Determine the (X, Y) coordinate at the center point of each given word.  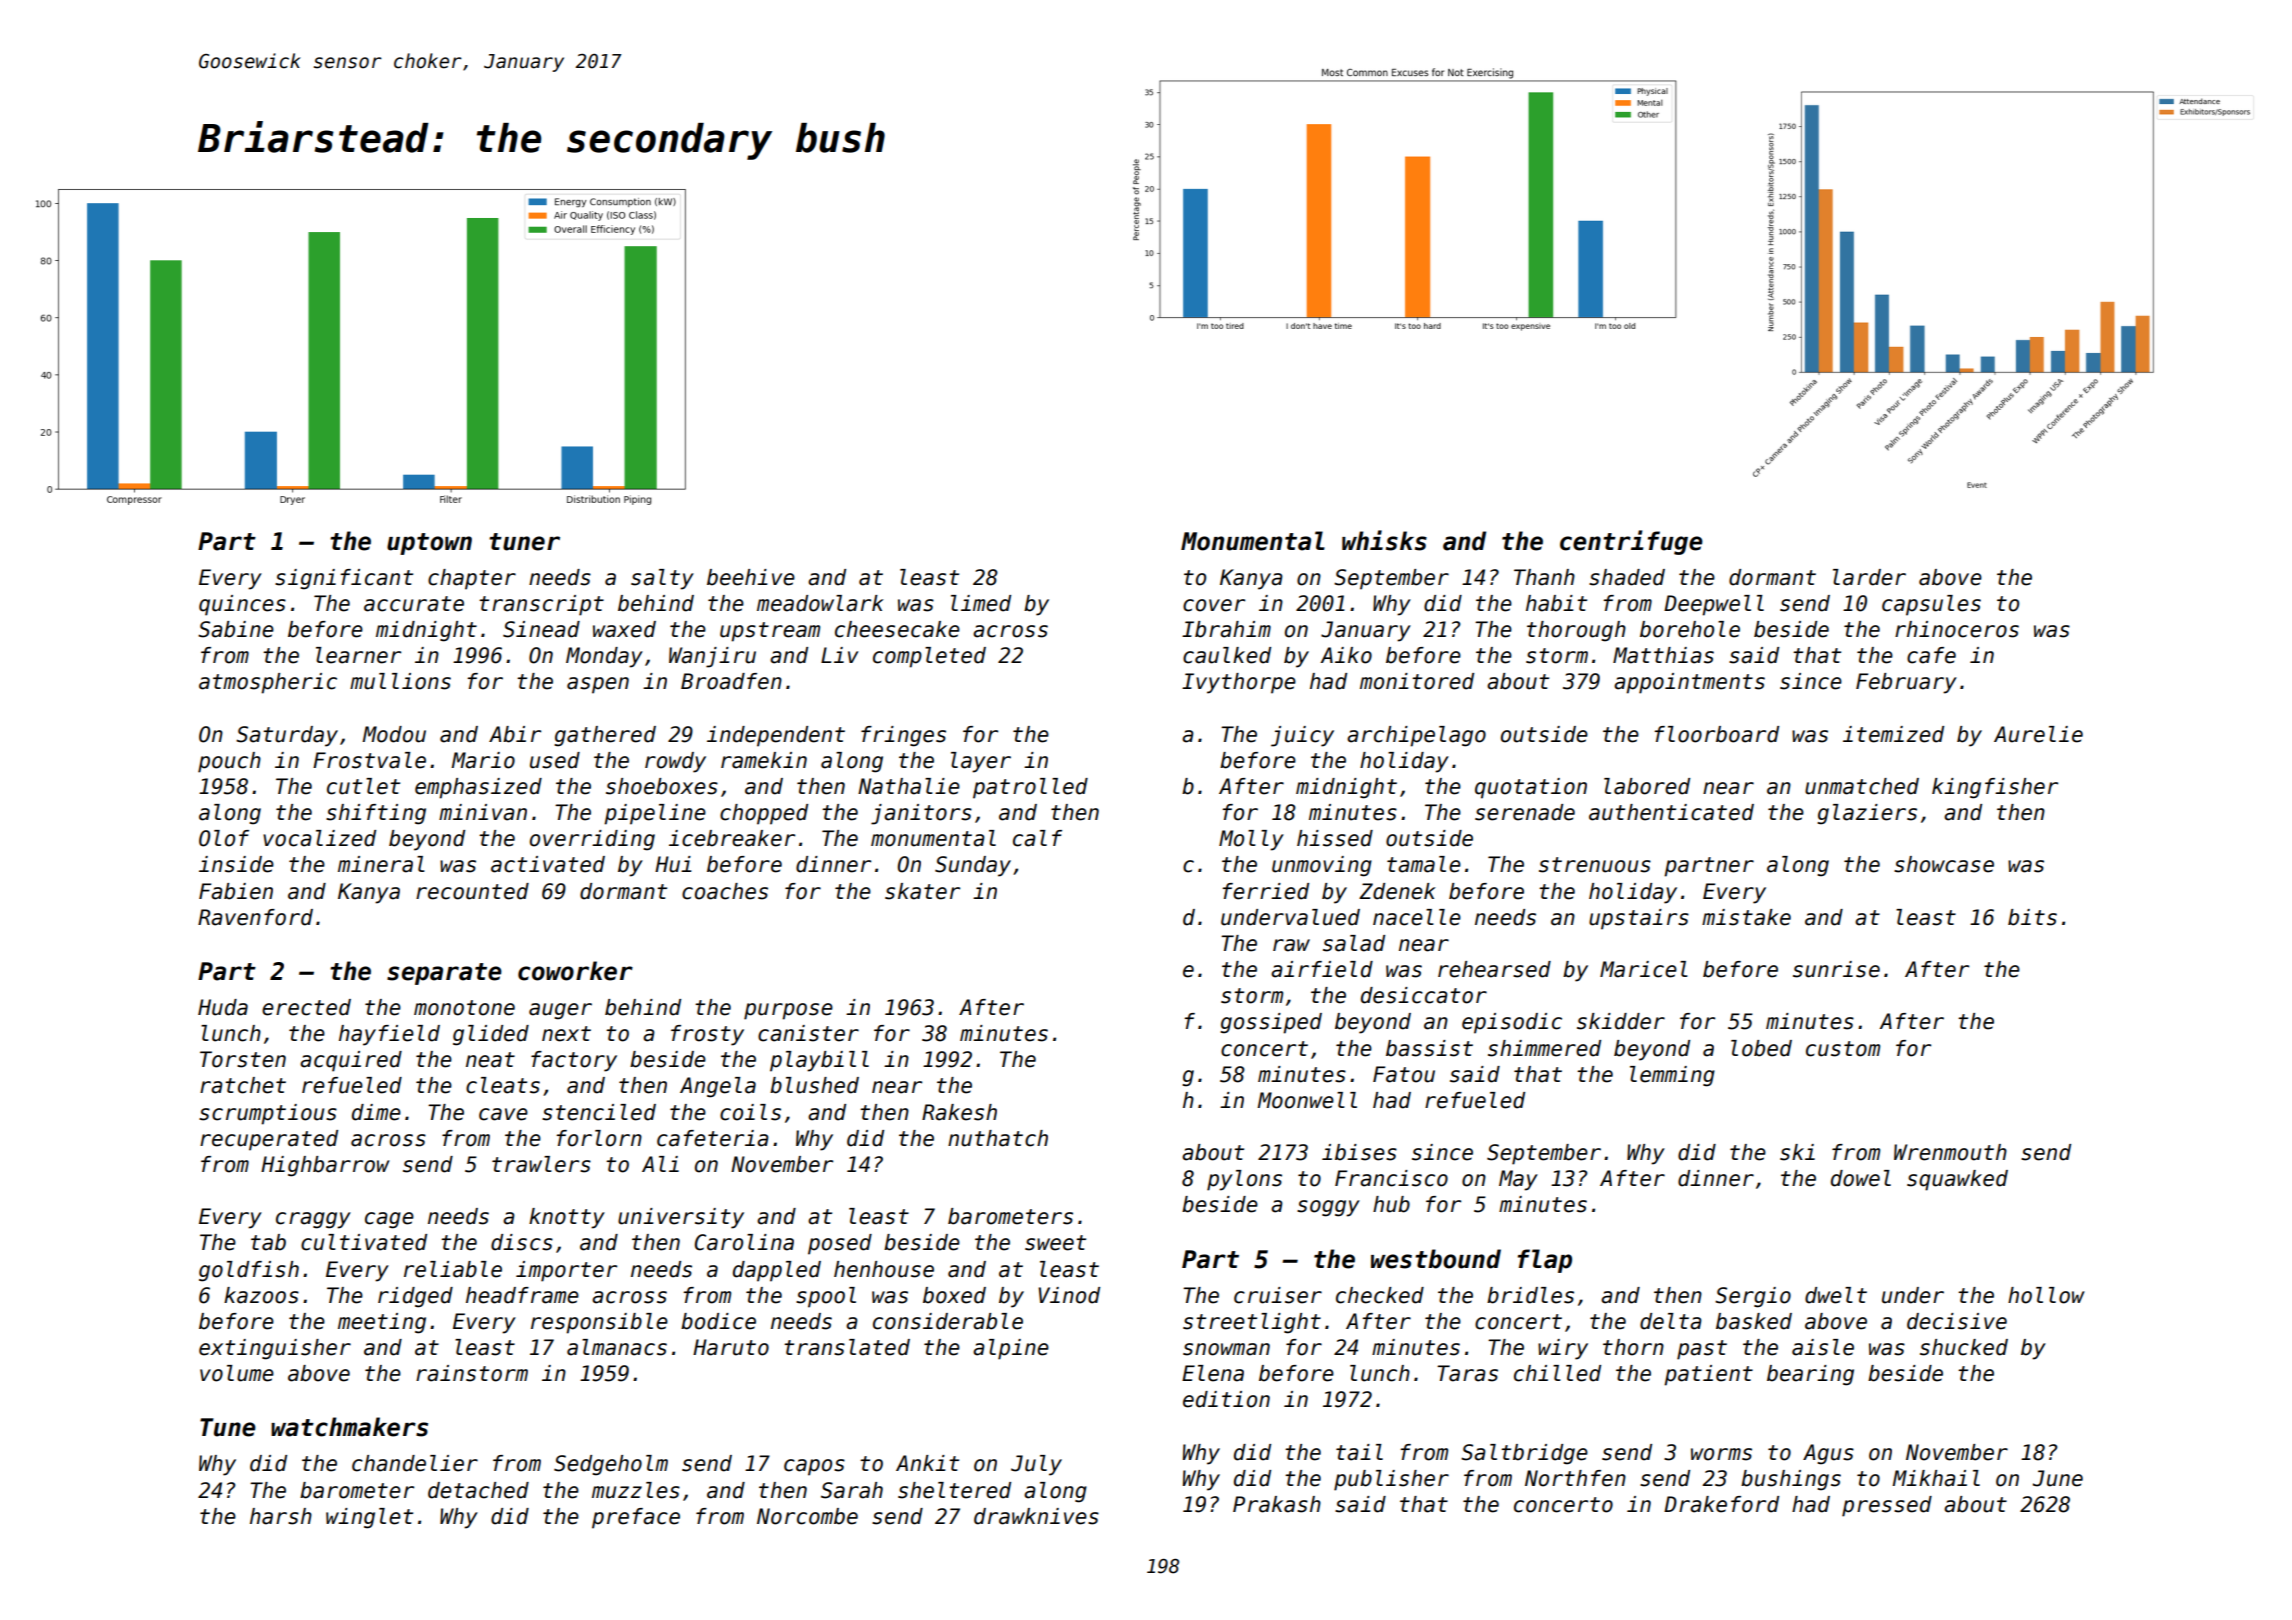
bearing (1810, 1375)
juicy (1302, 736)
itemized (1893, 734)
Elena (1213, 1373)
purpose (788, 1011)
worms (1721, 1454)
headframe (522, 1295)
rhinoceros (1957, 629)
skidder (1621, 1021)
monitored (1417, 681)
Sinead (541, 629)
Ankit (927, 1463)
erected (306, 1007)
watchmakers (349, 1427)
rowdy (675, 762)
